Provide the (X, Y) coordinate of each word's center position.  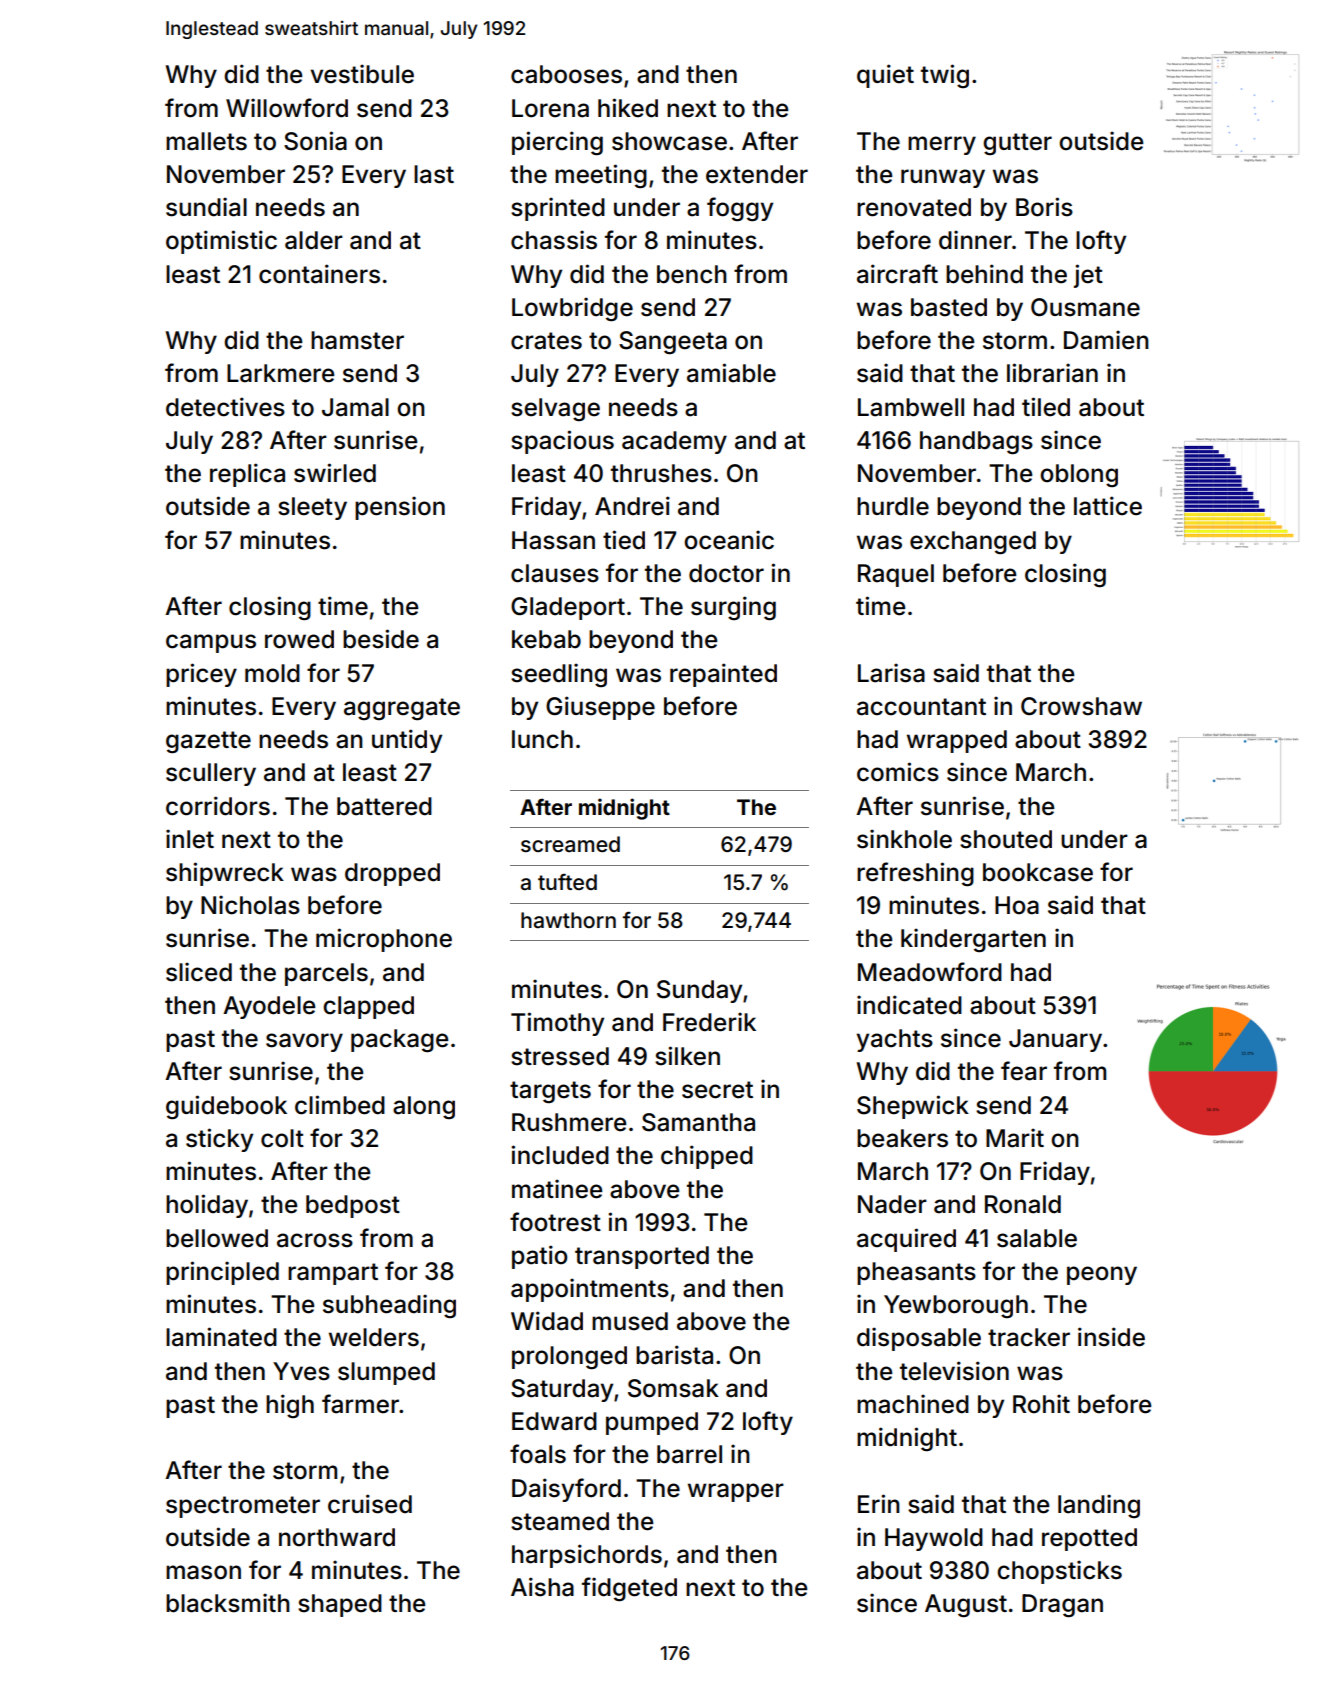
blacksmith (228, 1603)
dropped (392, 874)
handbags (976, 443)
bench (692, 274)
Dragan (1062, 1606)
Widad (547, 1321)
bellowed (217, 1238)
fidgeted (629, 1589)
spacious (562, 442)
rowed (299, 639)
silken (687, 1056)
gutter (1017, 144)
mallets (206, 141)
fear (1024, 1071)
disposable (919, 1339)
